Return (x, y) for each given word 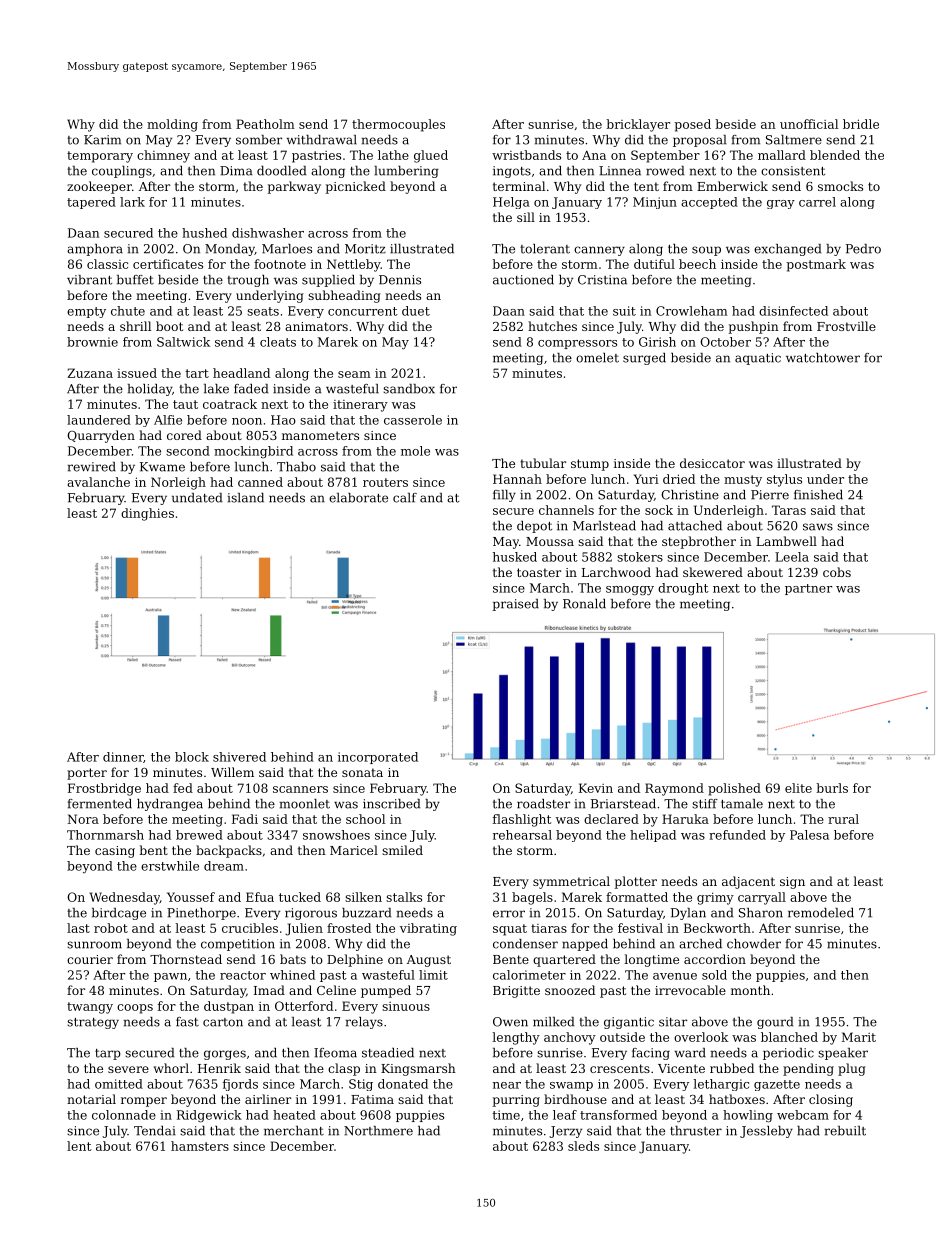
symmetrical (571, 882)
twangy (90, 1008)
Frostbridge (104, 789)
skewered (713, 572)
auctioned (523, 280)
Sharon (761, 913)
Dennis (400, 280)
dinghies (147, 514)
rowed (665, 171)
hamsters (200, 1146)
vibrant (89, 280)
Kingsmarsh (418, 1069)
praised (515, 605)
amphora (95, 250)
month (750, 990)
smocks (840, 186)
